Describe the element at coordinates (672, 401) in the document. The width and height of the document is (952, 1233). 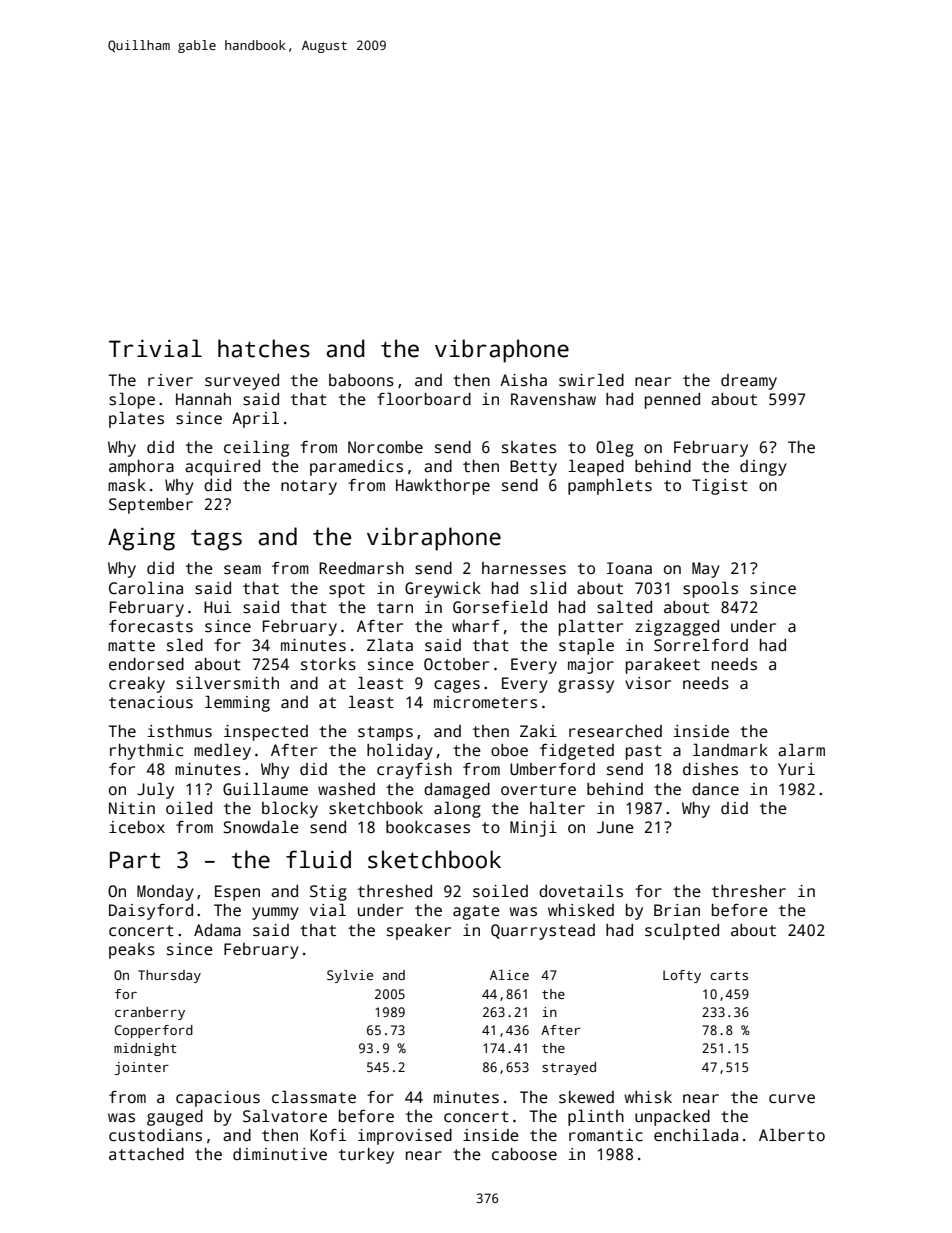
I see `penned` at that location.
